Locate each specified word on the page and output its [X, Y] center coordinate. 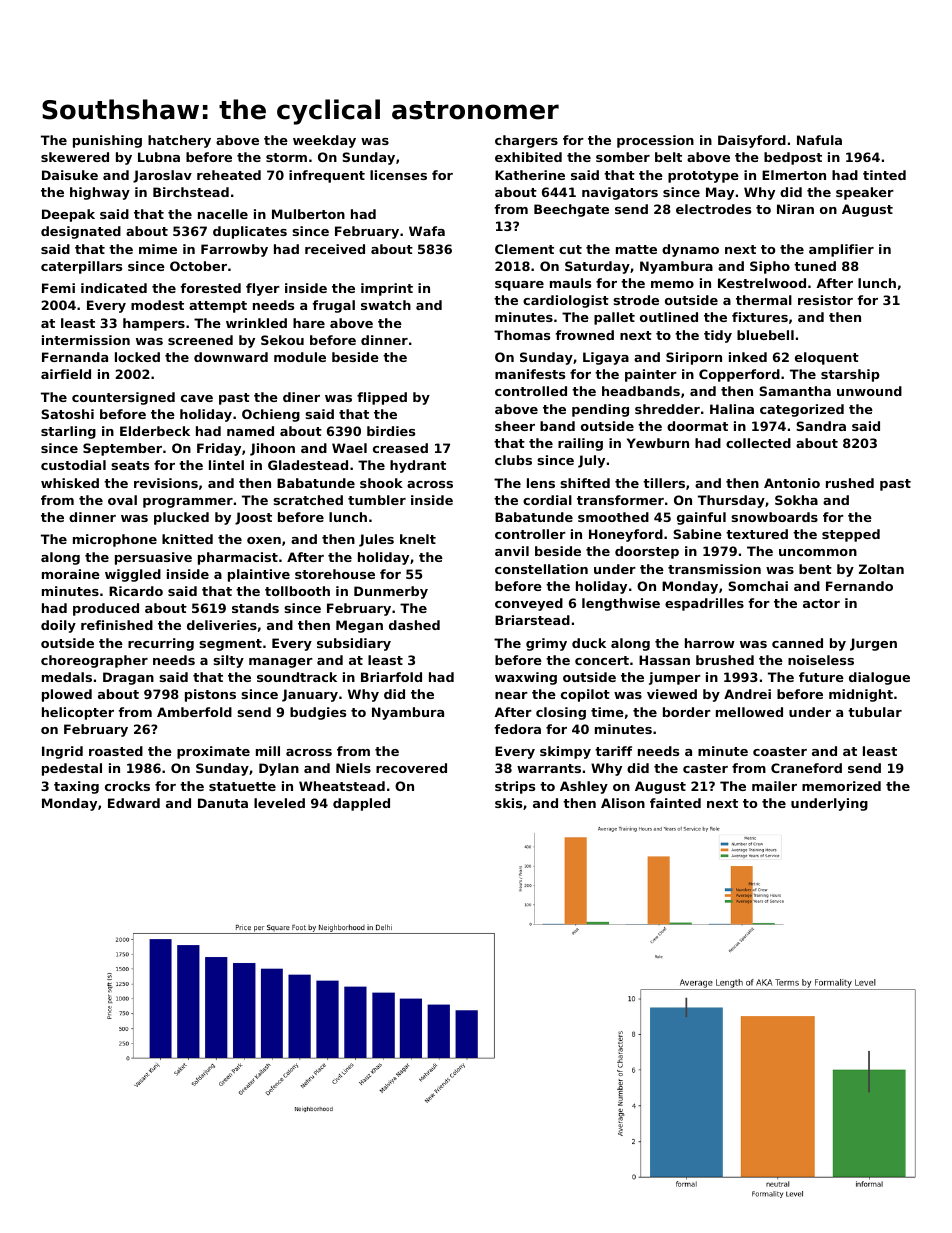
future [821, 677]
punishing [107, 141]
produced [106, 609]
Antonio [792, 483]
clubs [513, 460]
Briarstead [532, 620]
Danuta [223, 803]
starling [68, 432]
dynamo [690, 250]
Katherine [530, 175]
